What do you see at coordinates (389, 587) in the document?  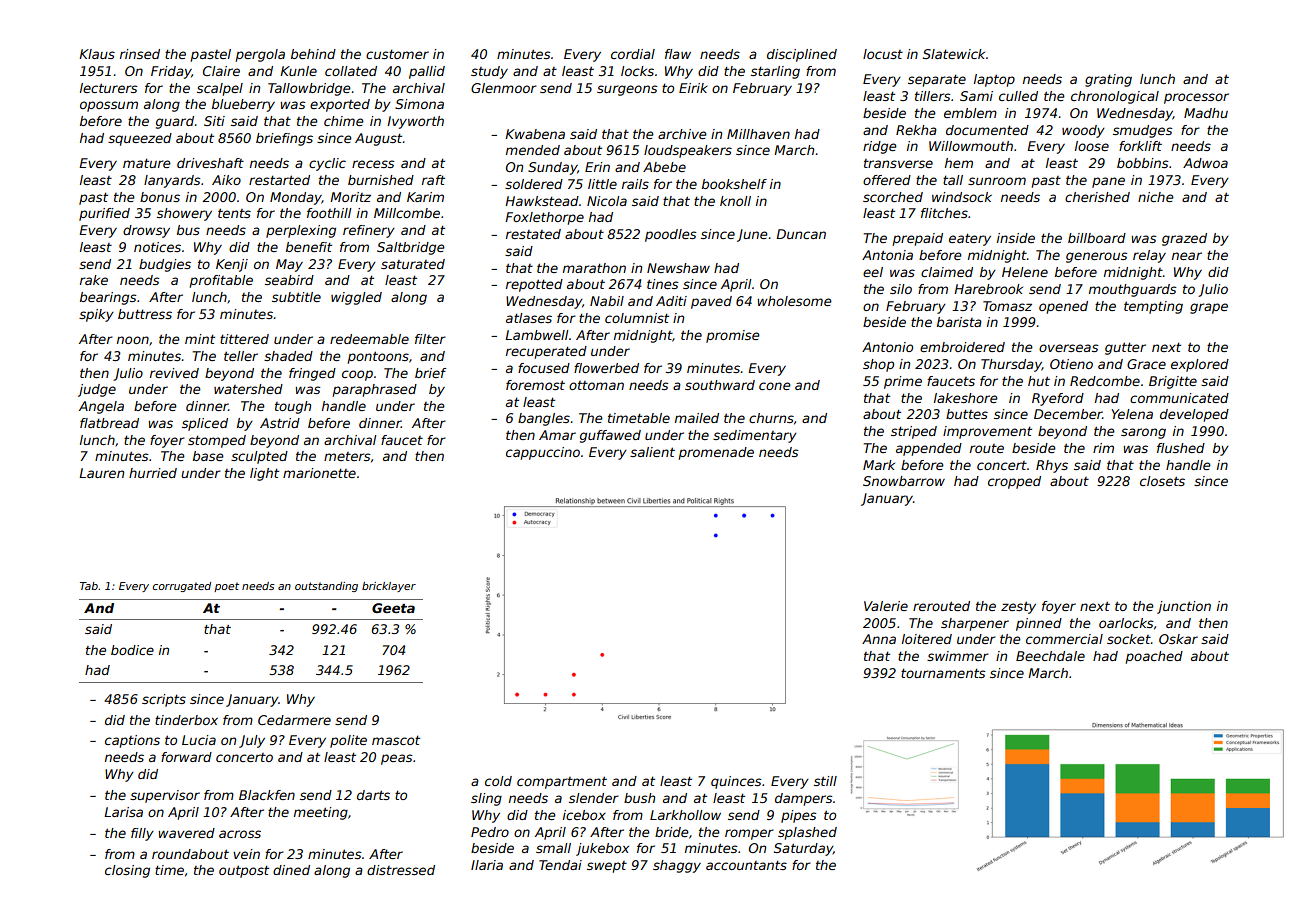 I see `bricklayer` at bounding box center [389, 587].
